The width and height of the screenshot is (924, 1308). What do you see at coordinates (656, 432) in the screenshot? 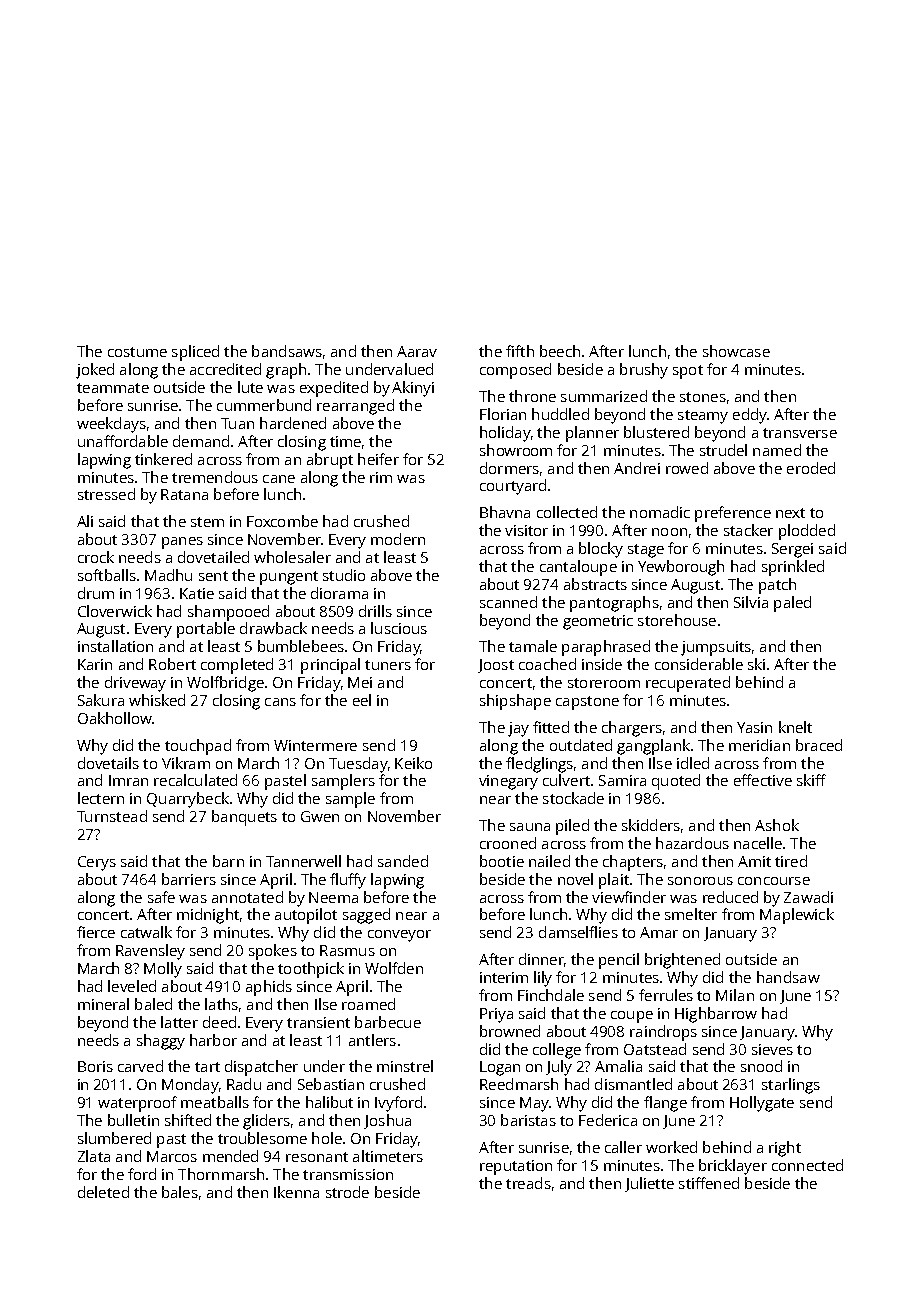
I see `blustered` at bounding box center [656, 432].
